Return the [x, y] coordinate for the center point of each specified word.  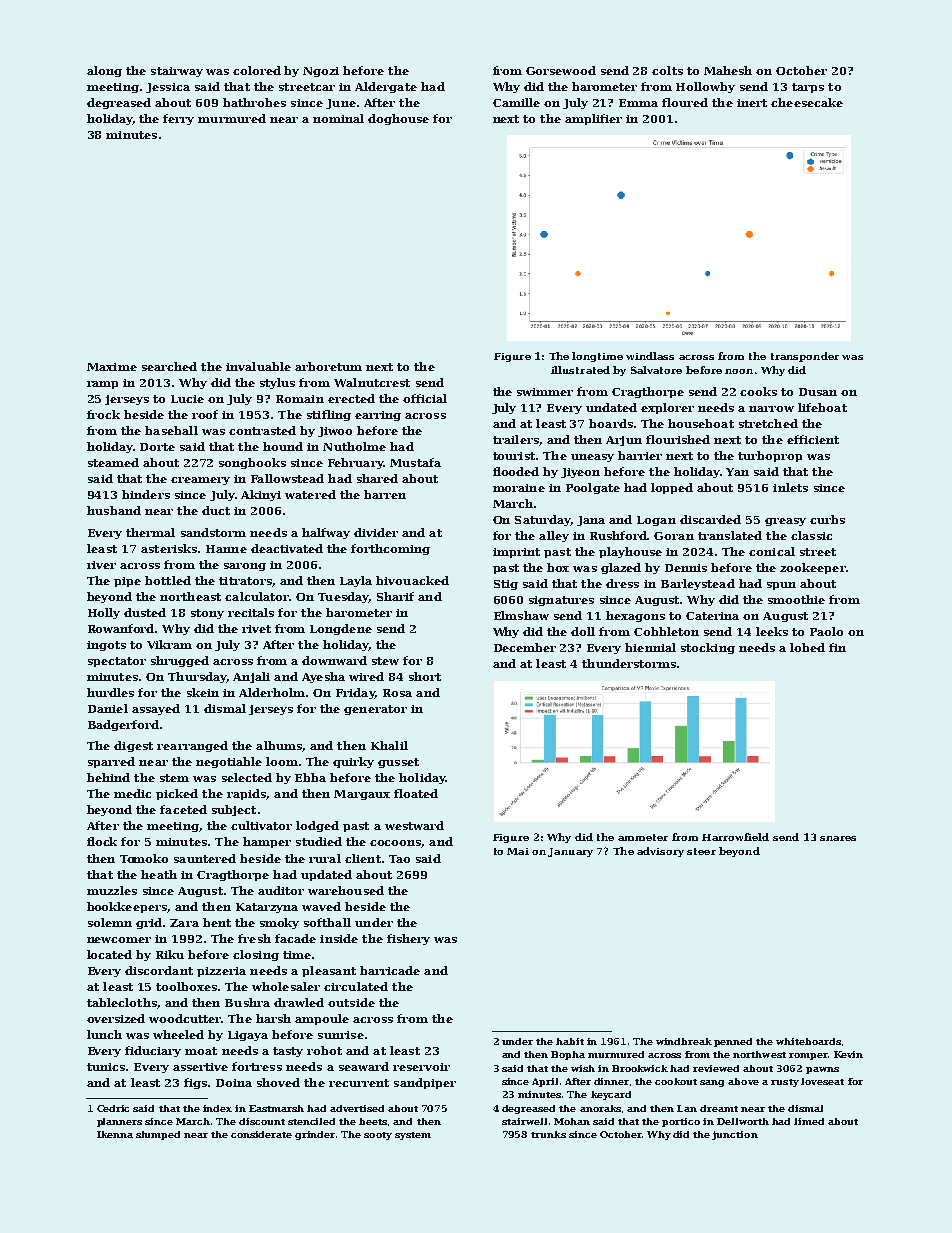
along [104, 71]
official [425, 398]
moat [201, 1051]
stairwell [524, 1121]
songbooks [252, 463]
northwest [759, 1054]
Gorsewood [561, 70]
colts [667, 70]
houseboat [701, 423]
